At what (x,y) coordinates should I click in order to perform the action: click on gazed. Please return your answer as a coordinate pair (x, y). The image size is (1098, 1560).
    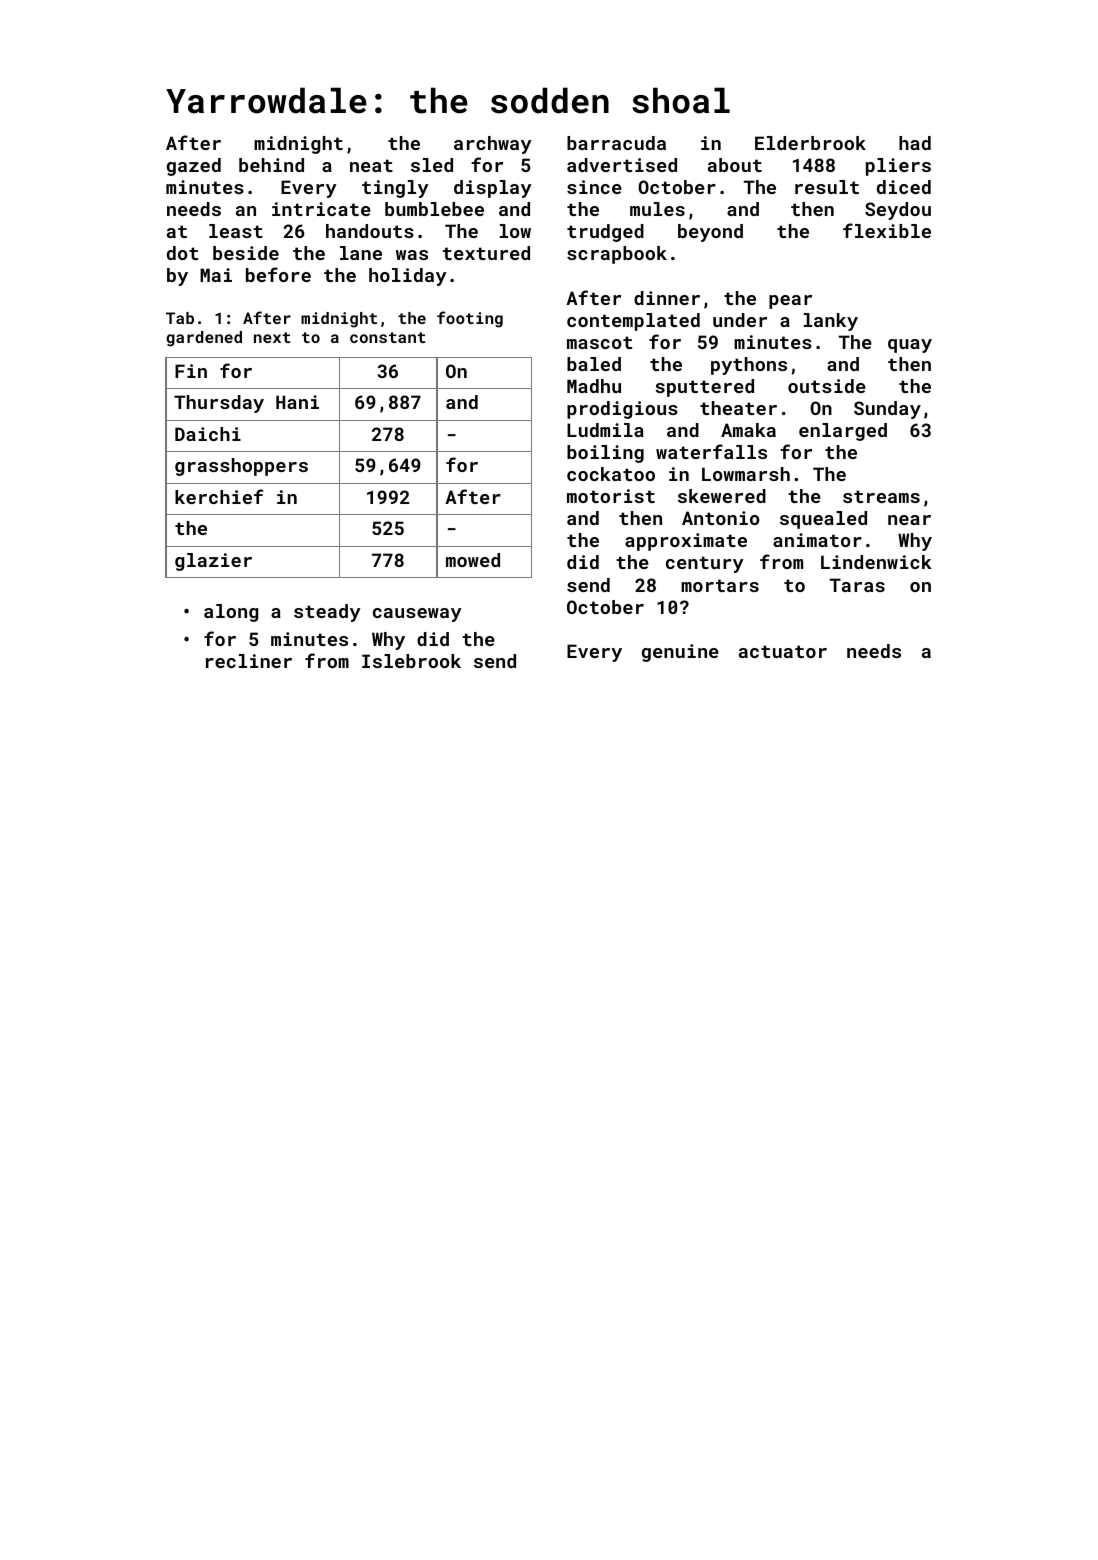
    Looking at the image, I should click on (194, 167).
